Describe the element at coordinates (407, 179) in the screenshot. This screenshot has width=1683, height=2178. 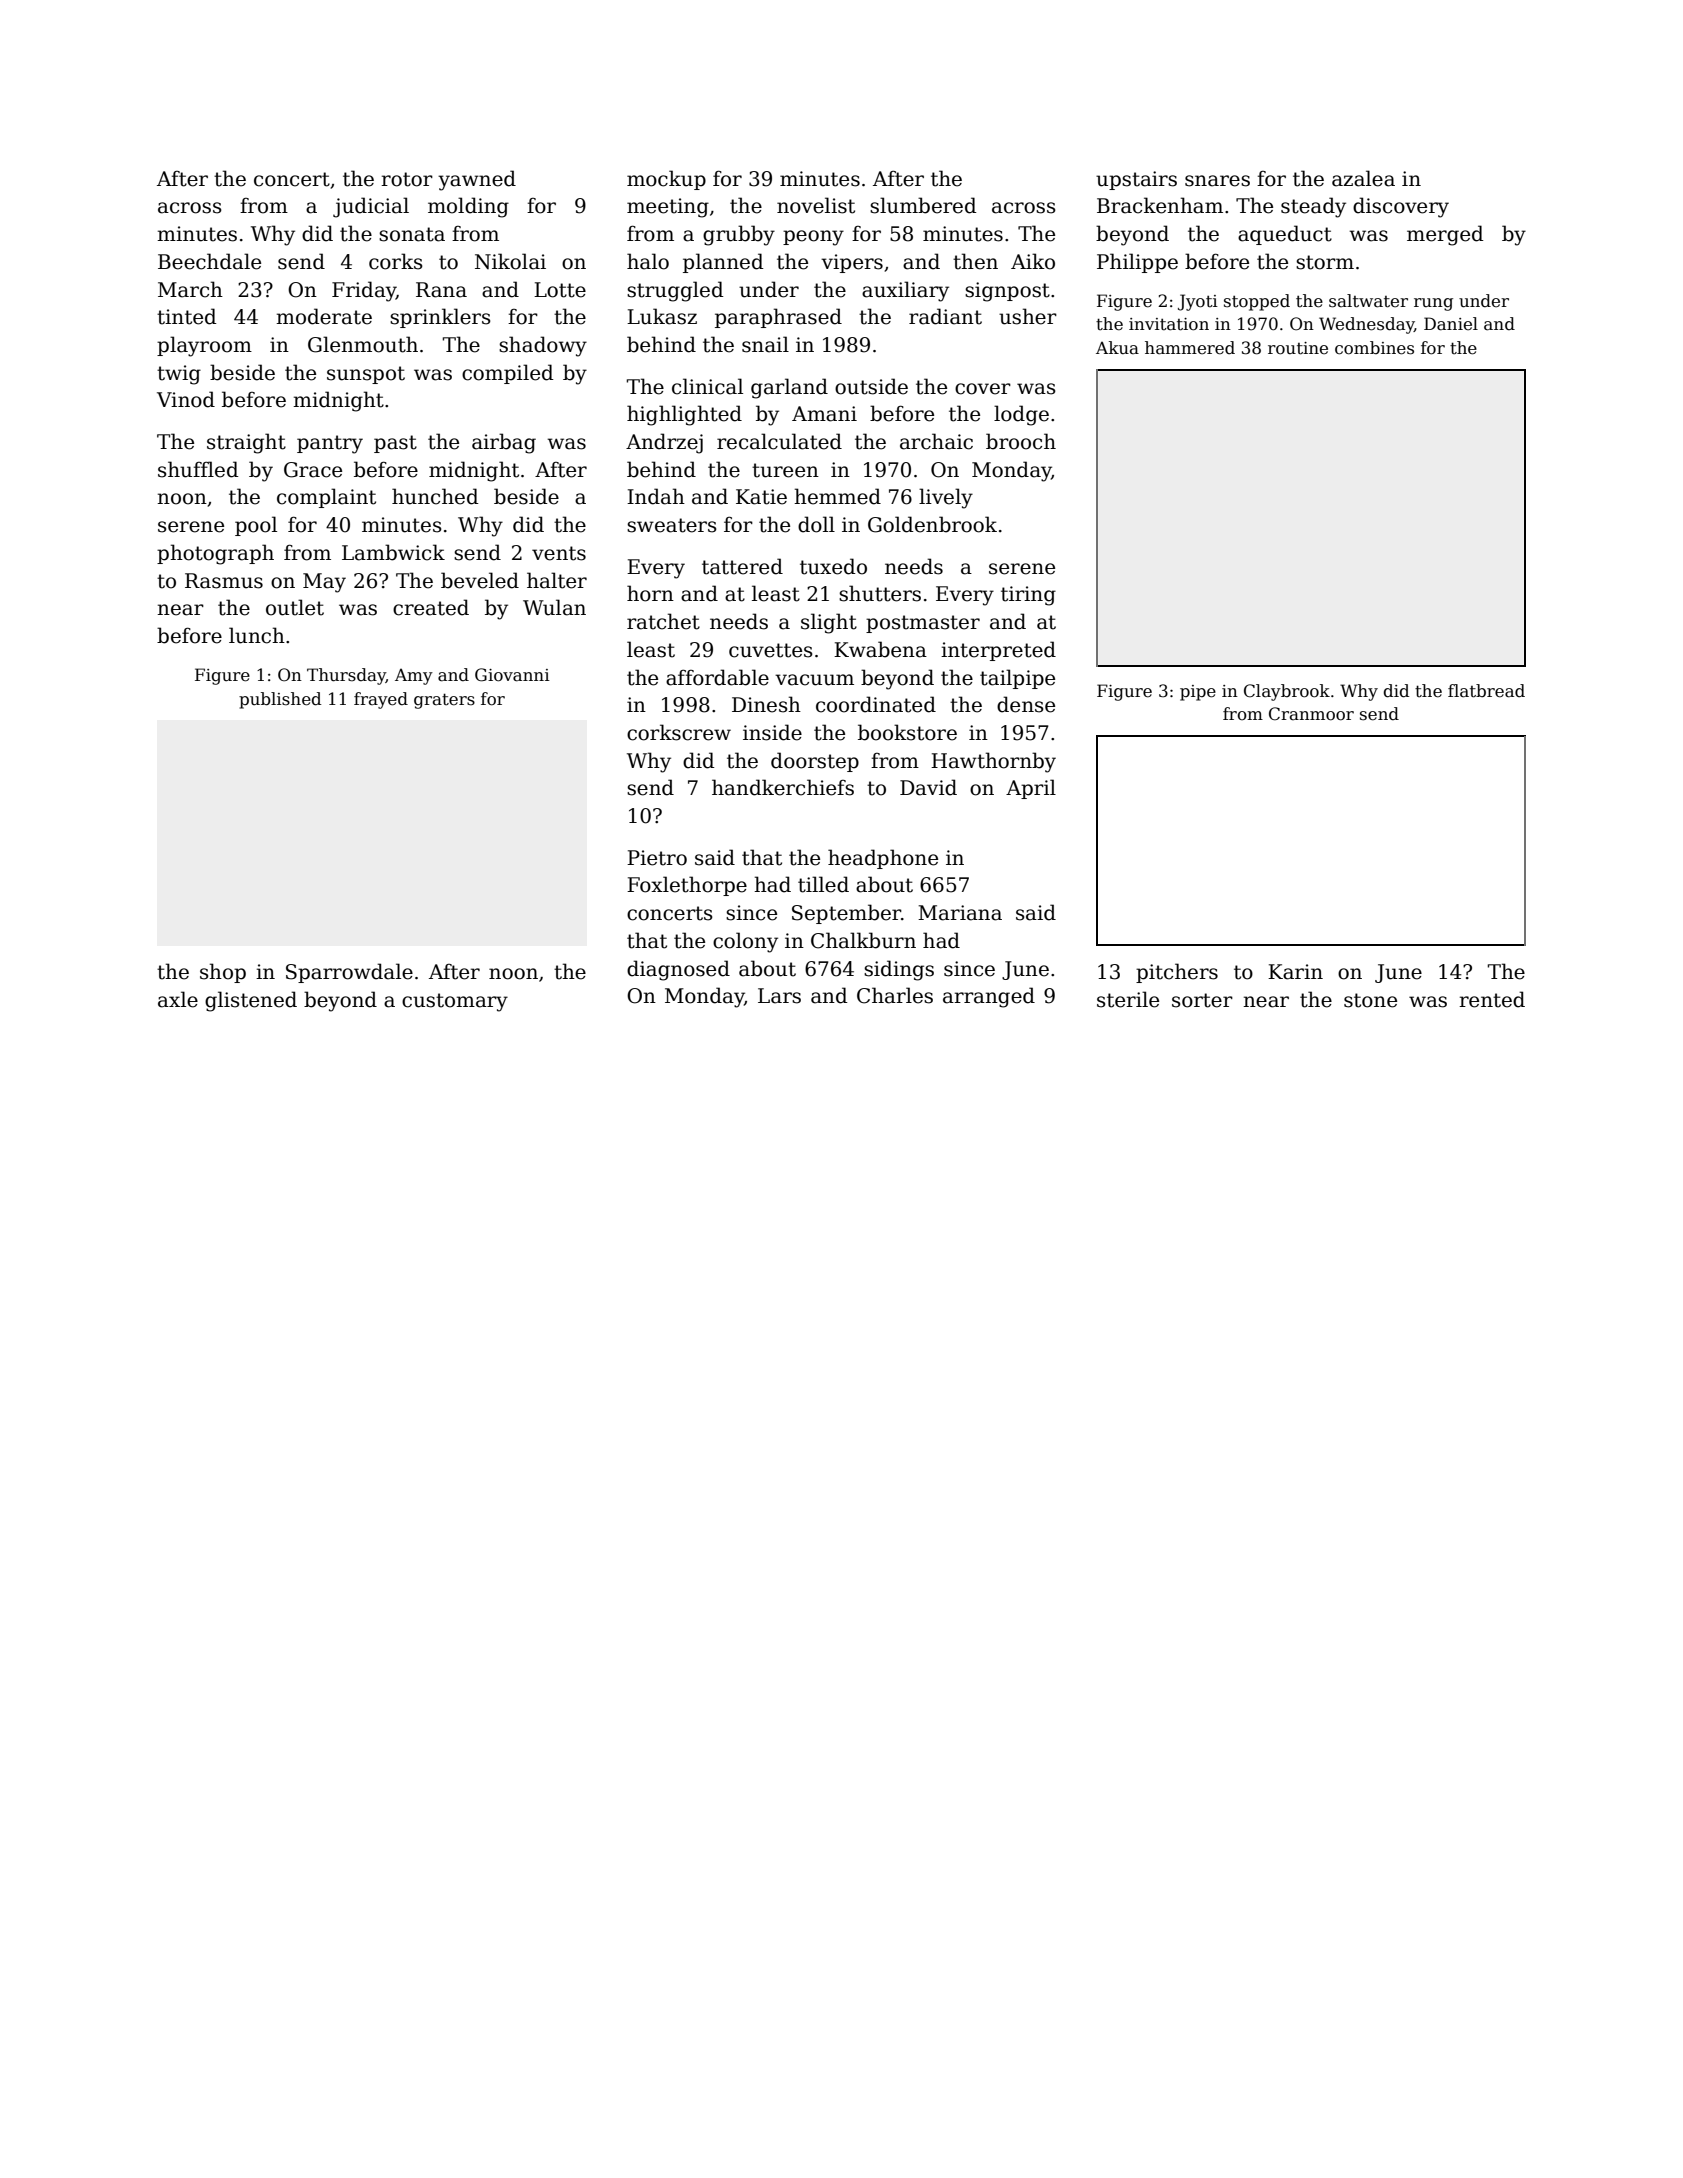
I see `rotor` at that location.
